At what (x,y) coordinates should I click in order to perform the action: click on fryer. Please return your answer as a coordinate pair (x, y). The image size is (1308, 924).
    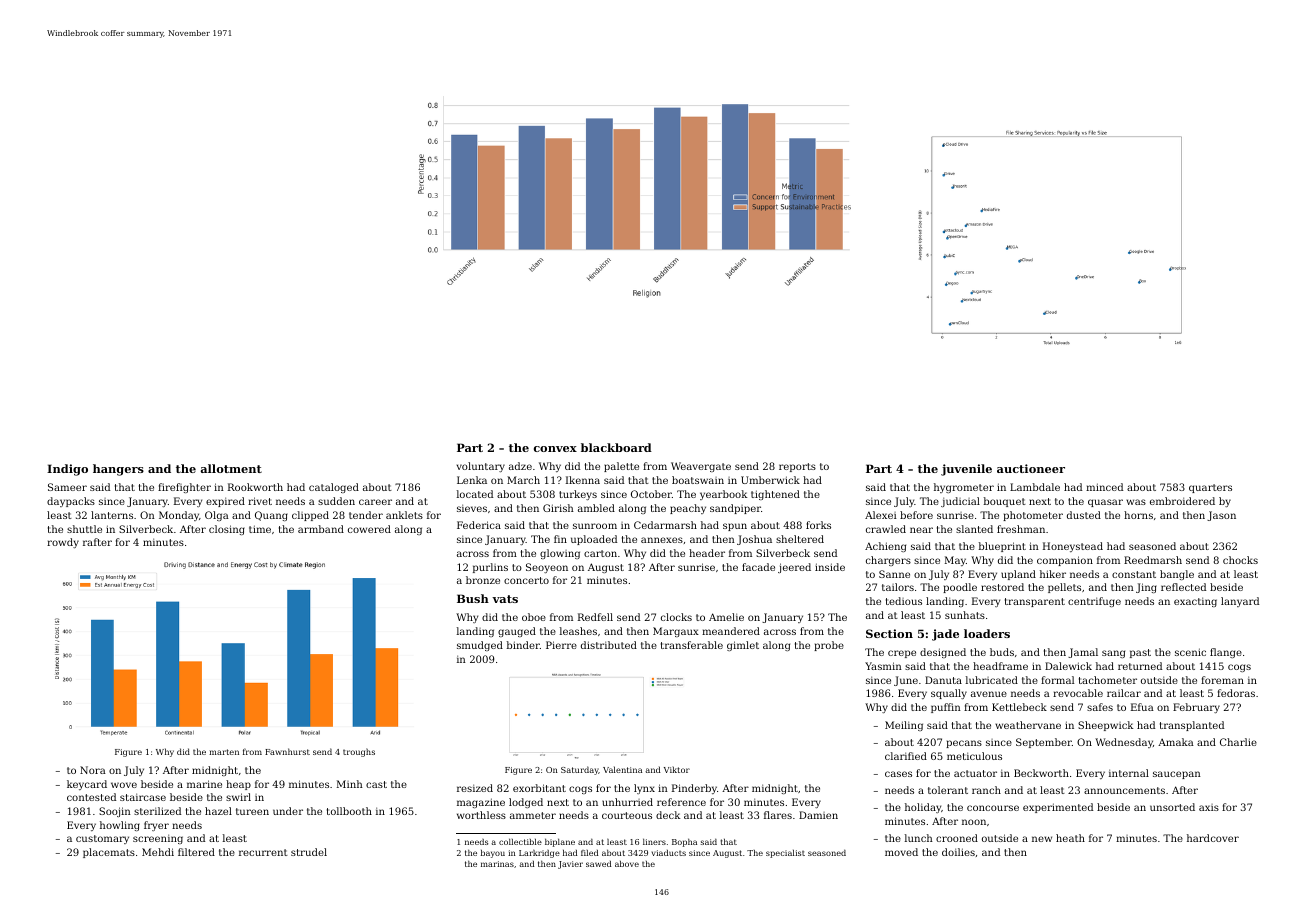
    Looking at the image, I should click on (156, 826).
